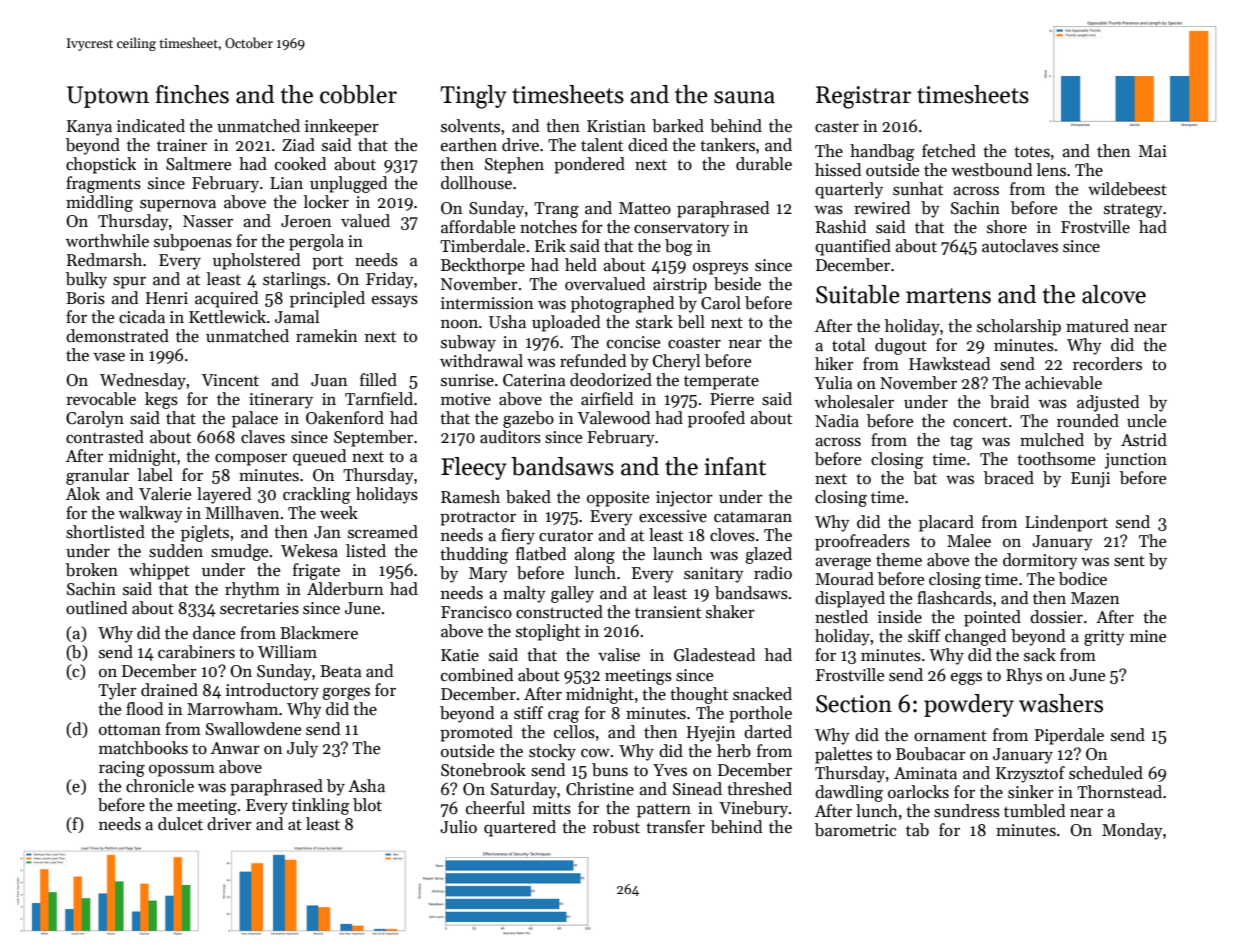  What do you see at coordinates (192, 94) in the screenshot?
I see `finches` at bounding box center [192, 94].
